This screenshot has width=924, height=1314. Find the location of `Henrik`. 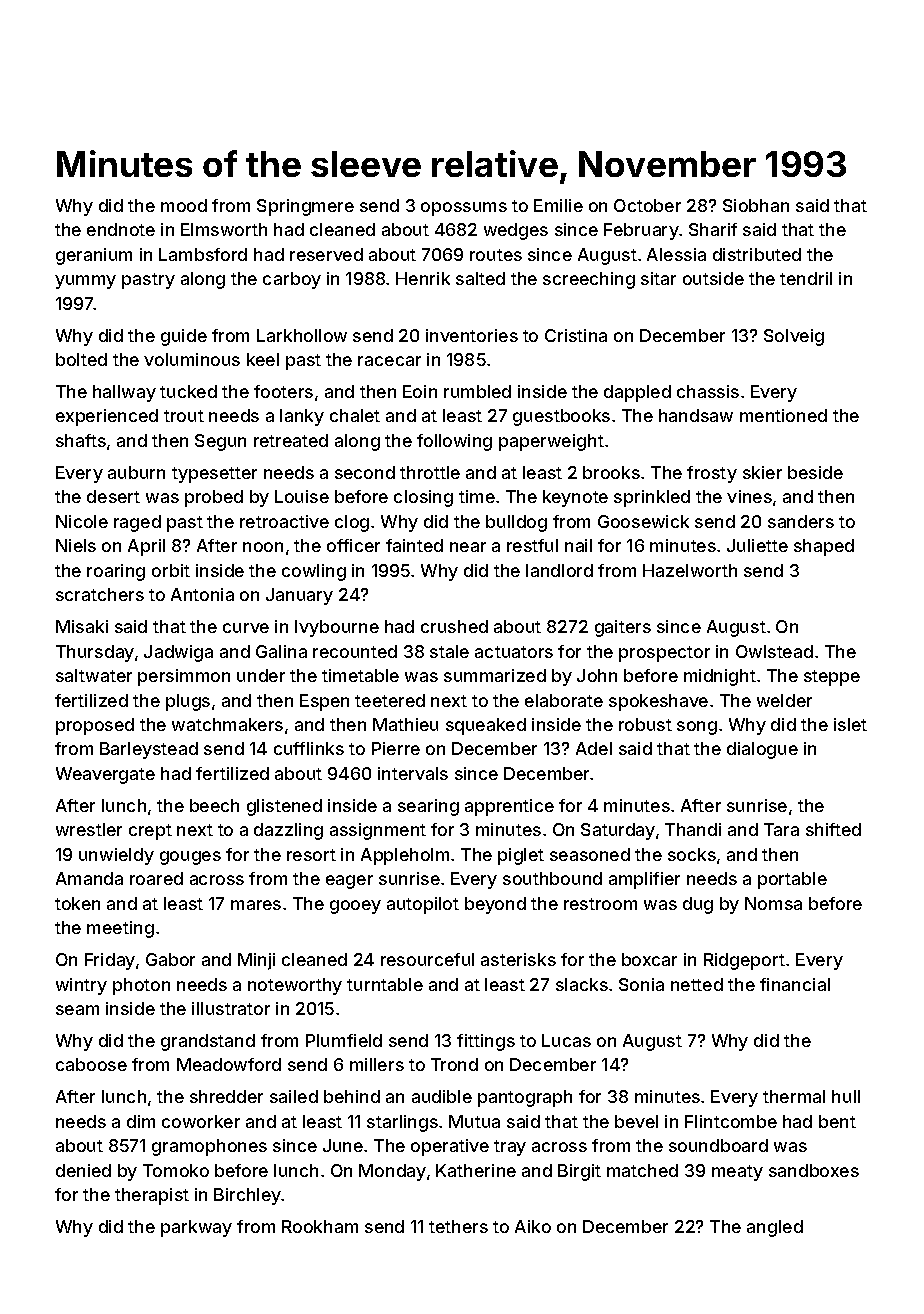

Henrik is located at coordinates (423, 278).
